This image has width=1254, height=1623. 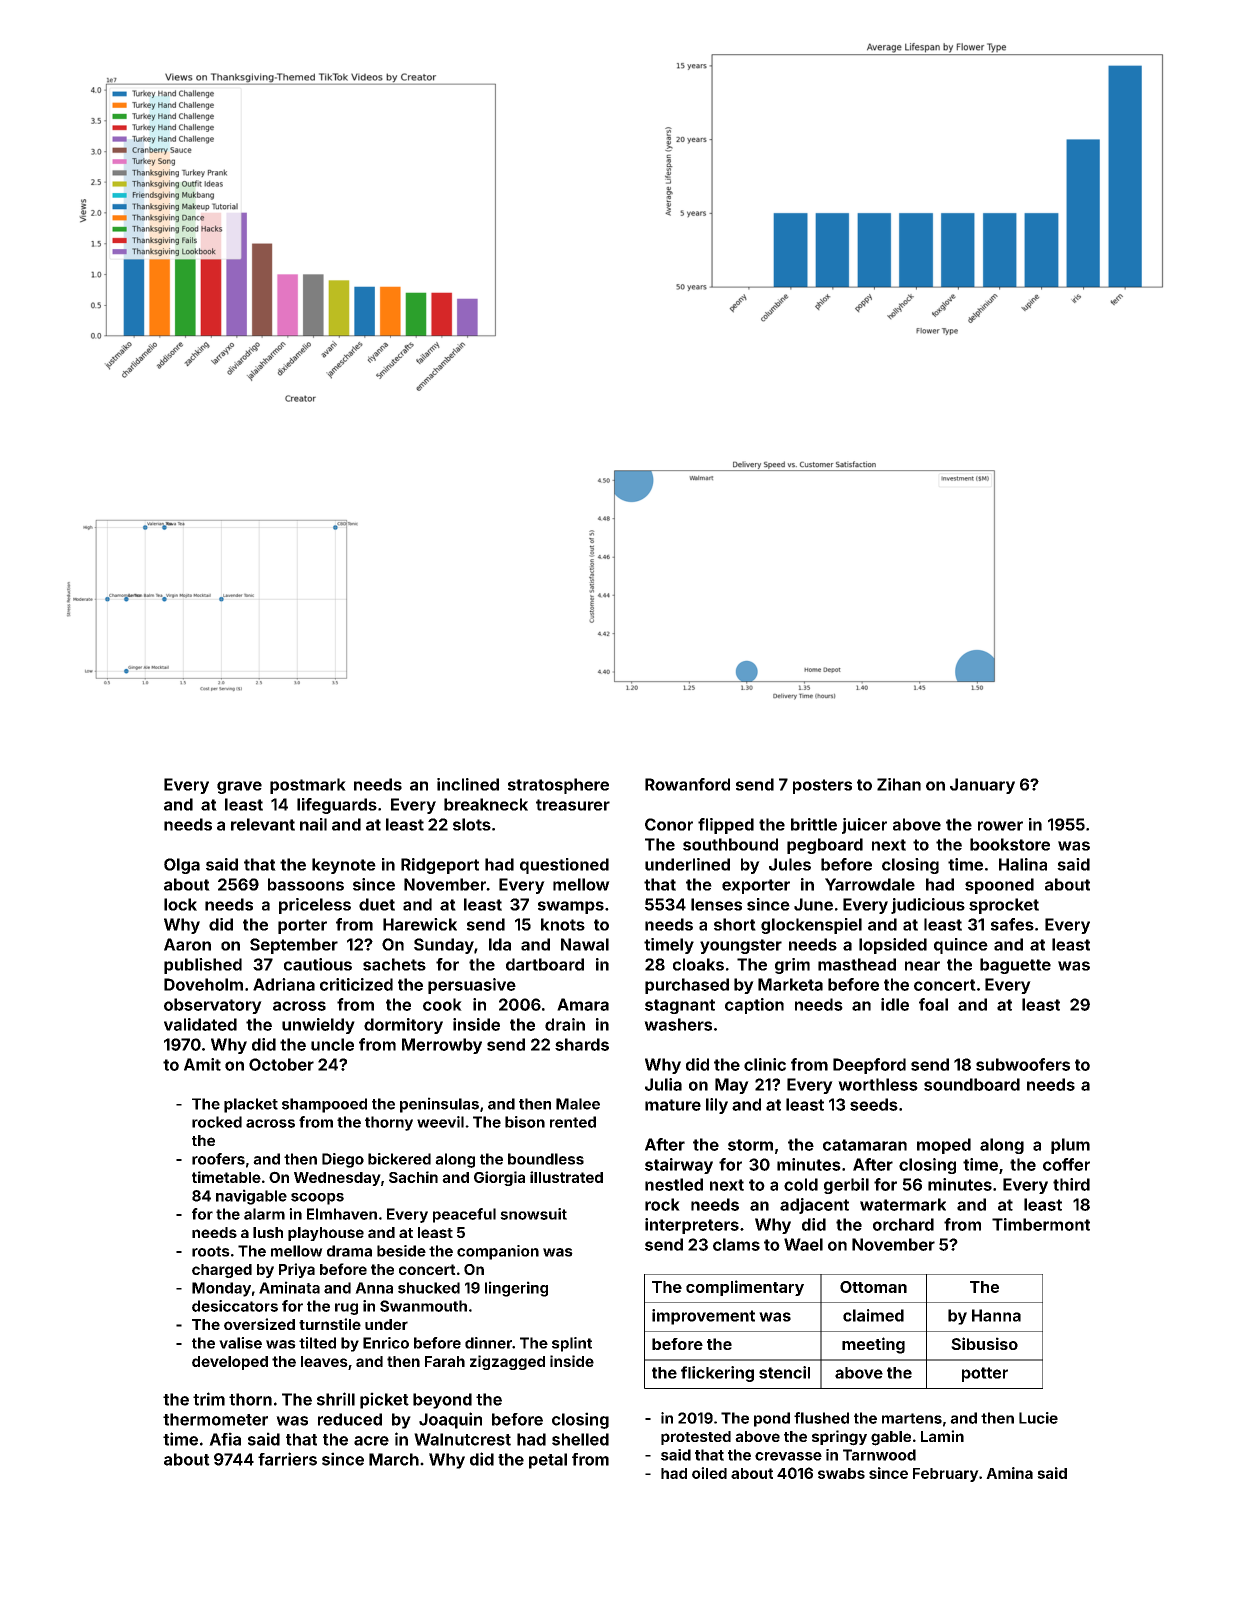 I want to click on Deepford, so click(x=869, y=1066).
